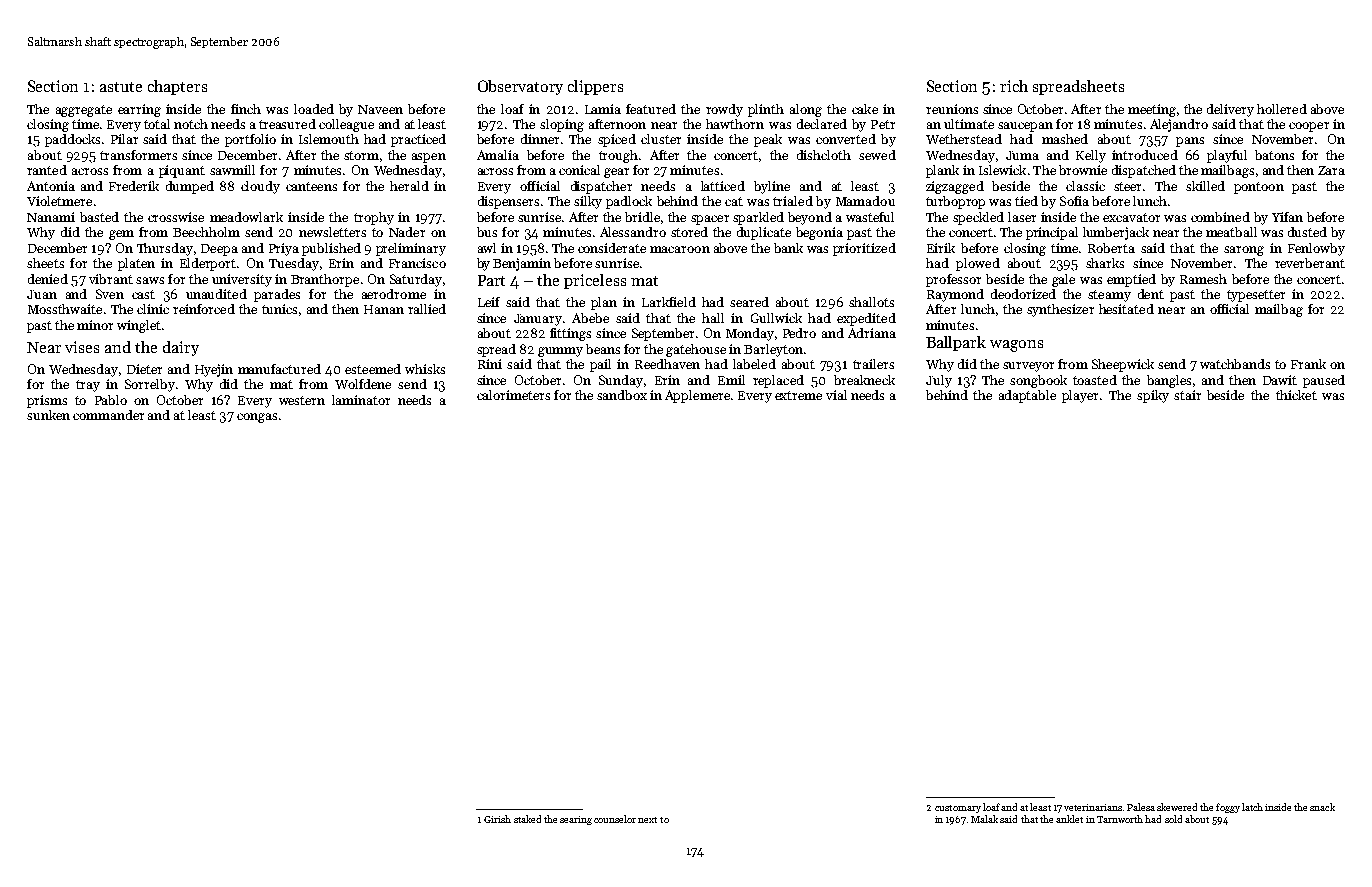  Describe the element at coordinates (497, 819) in the image. I see `Girish` at that location.
